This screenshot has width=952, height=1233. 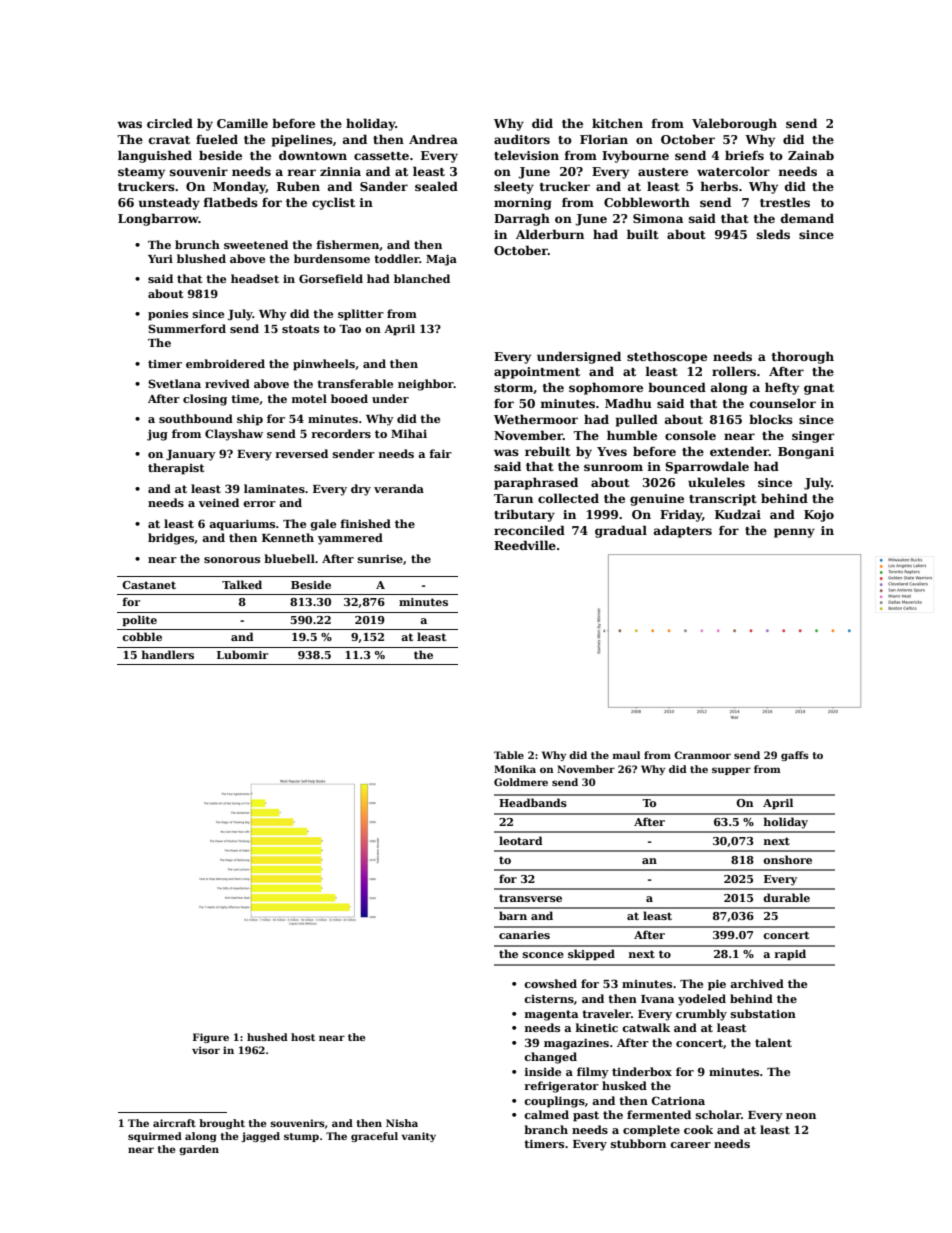 I want to click on rapid, so click(x=790, y=954).
